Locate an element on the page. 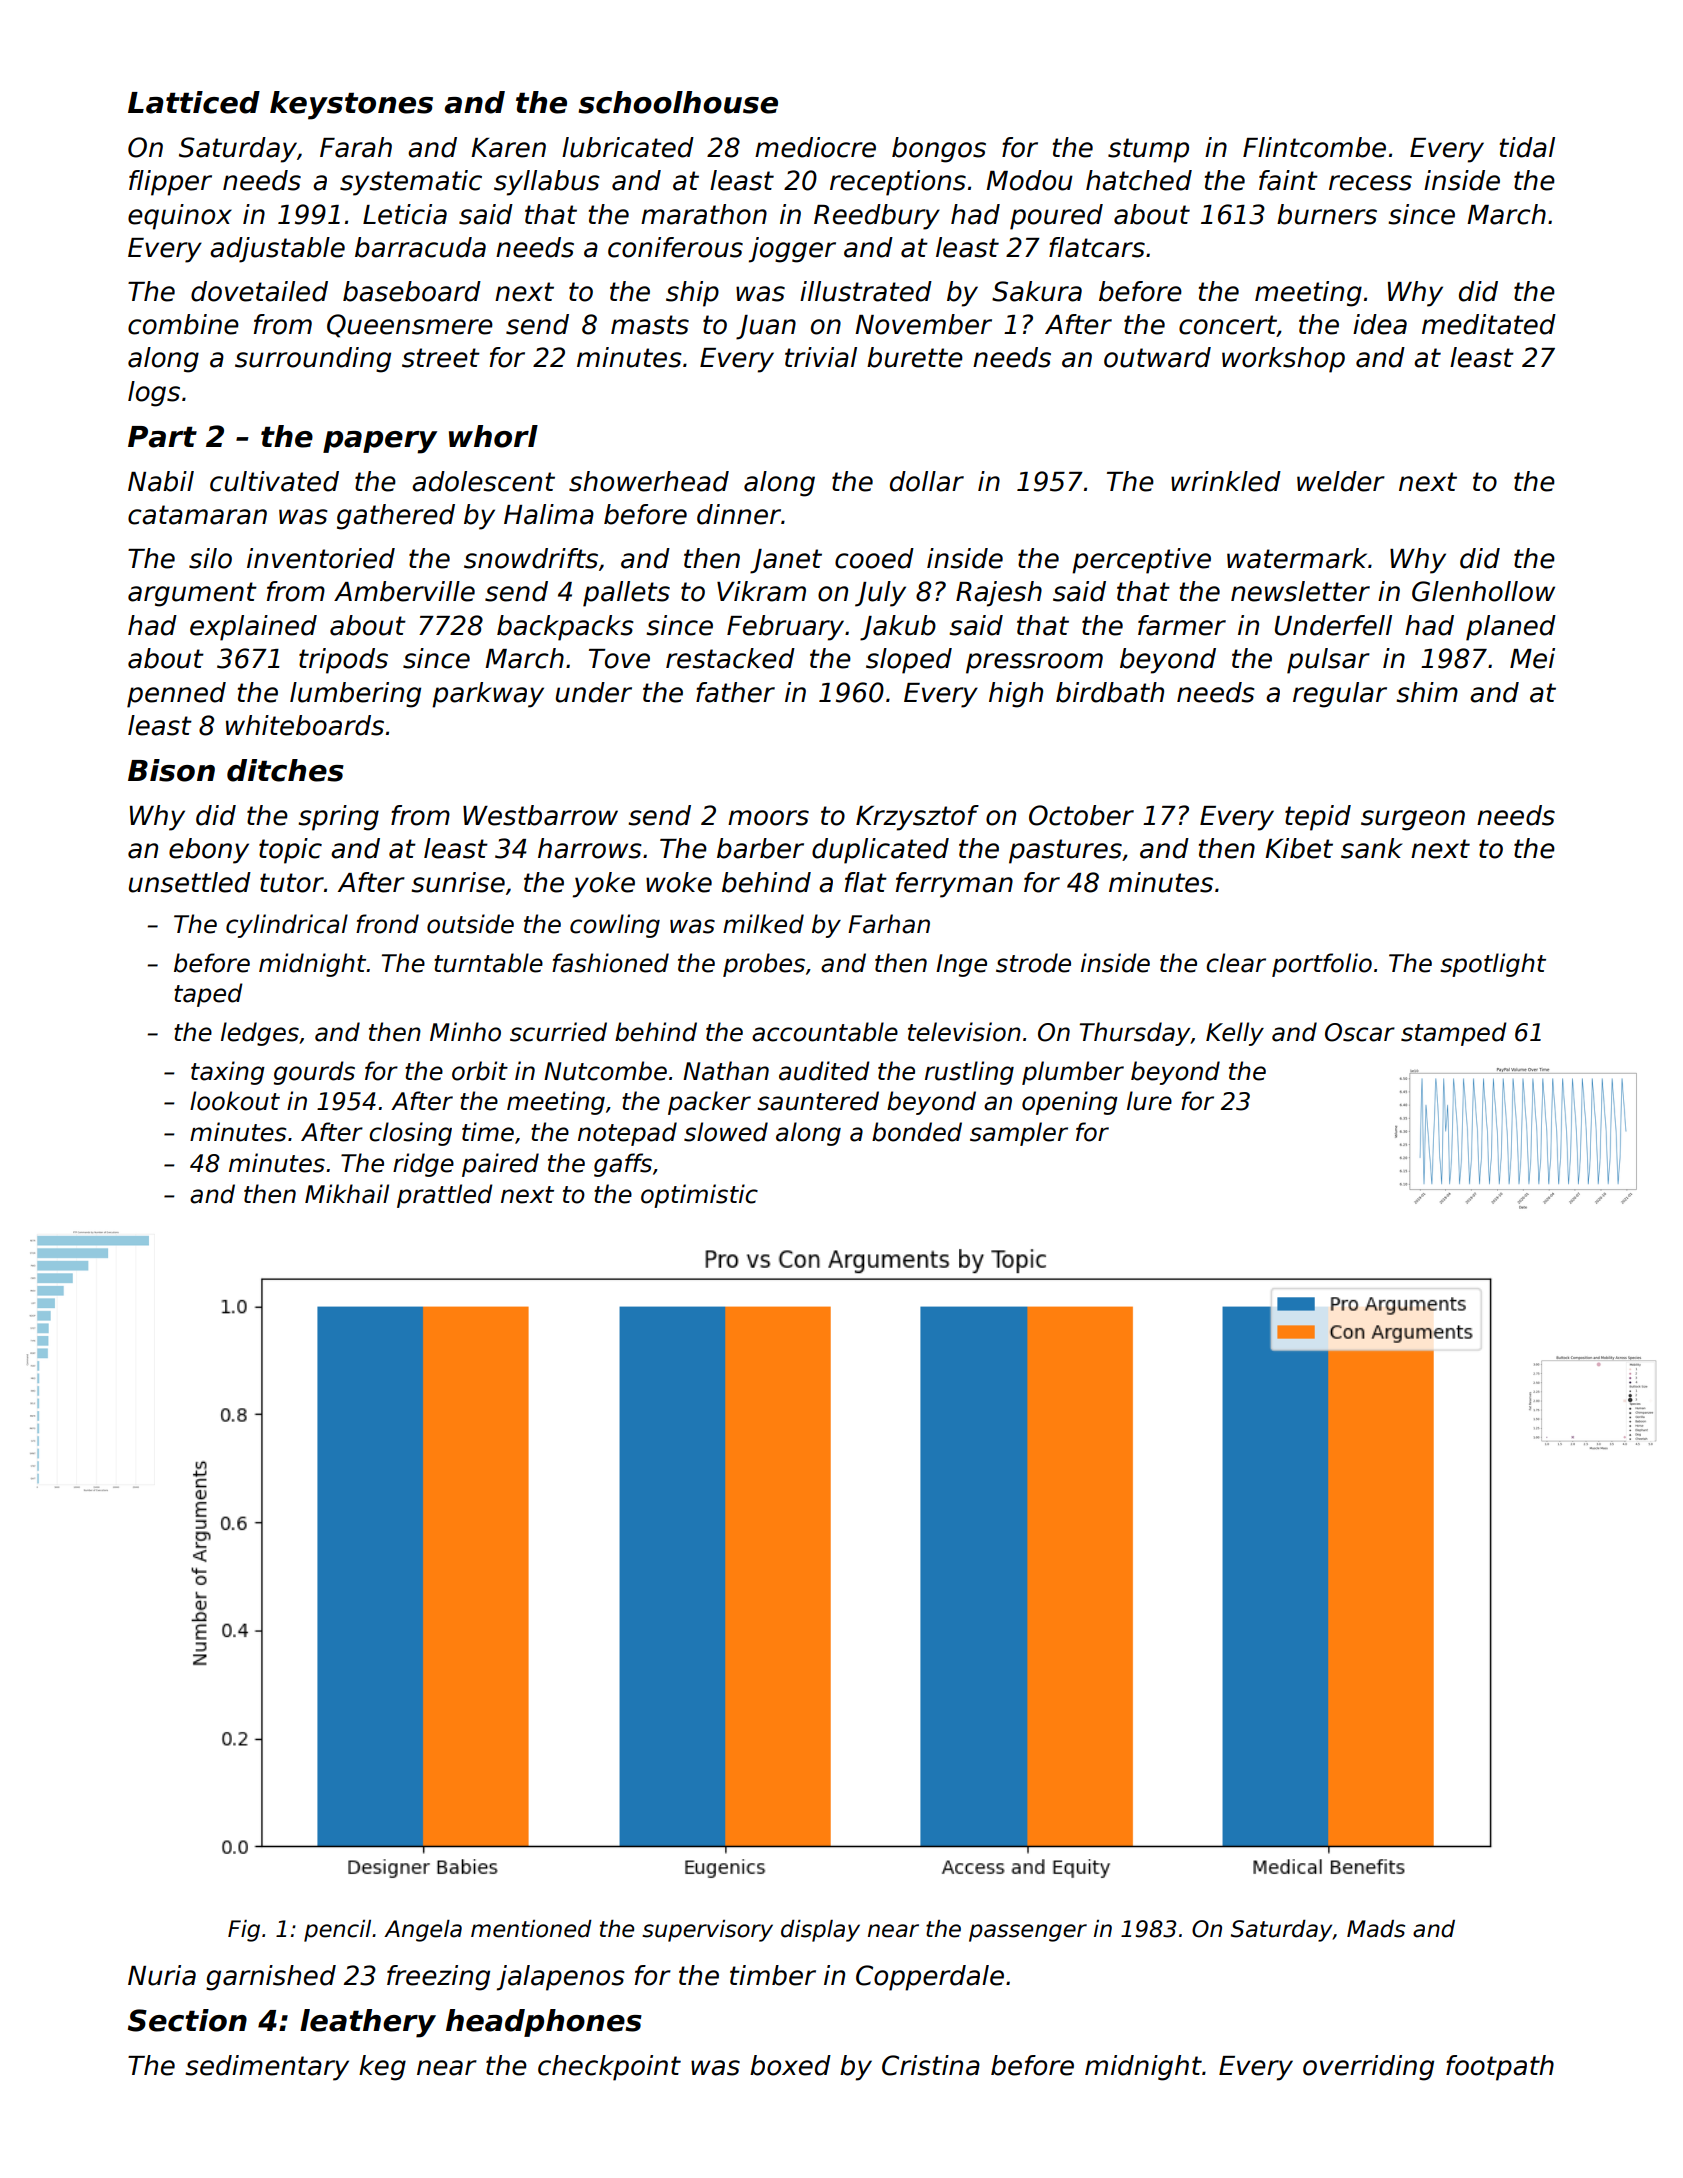  Amberville is located at coordinates (404, 591).
